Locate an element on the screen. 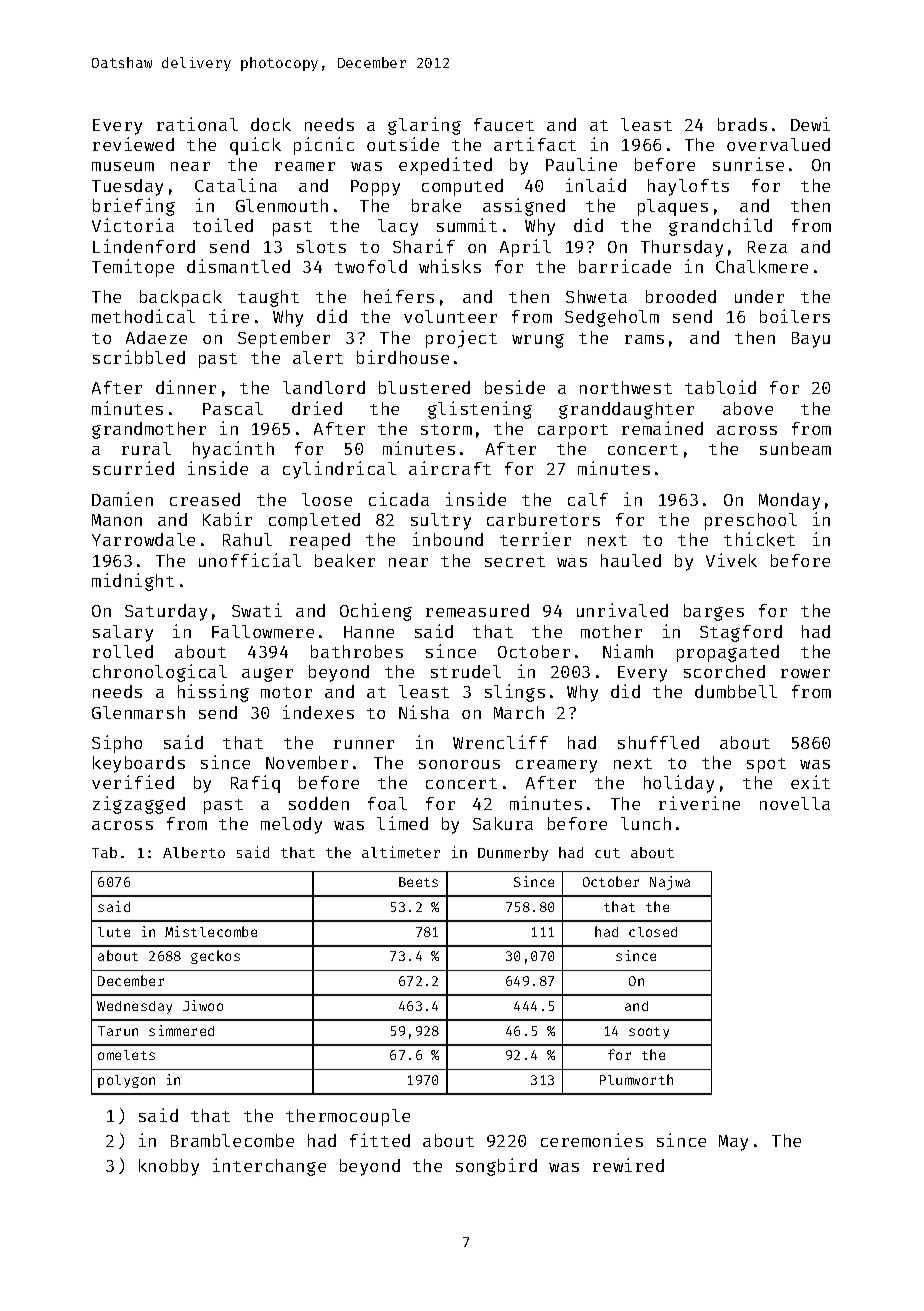 Image resolution: width=924 pixels, height=1311 pixels. polygon is located at coordinates (126, 1081).
